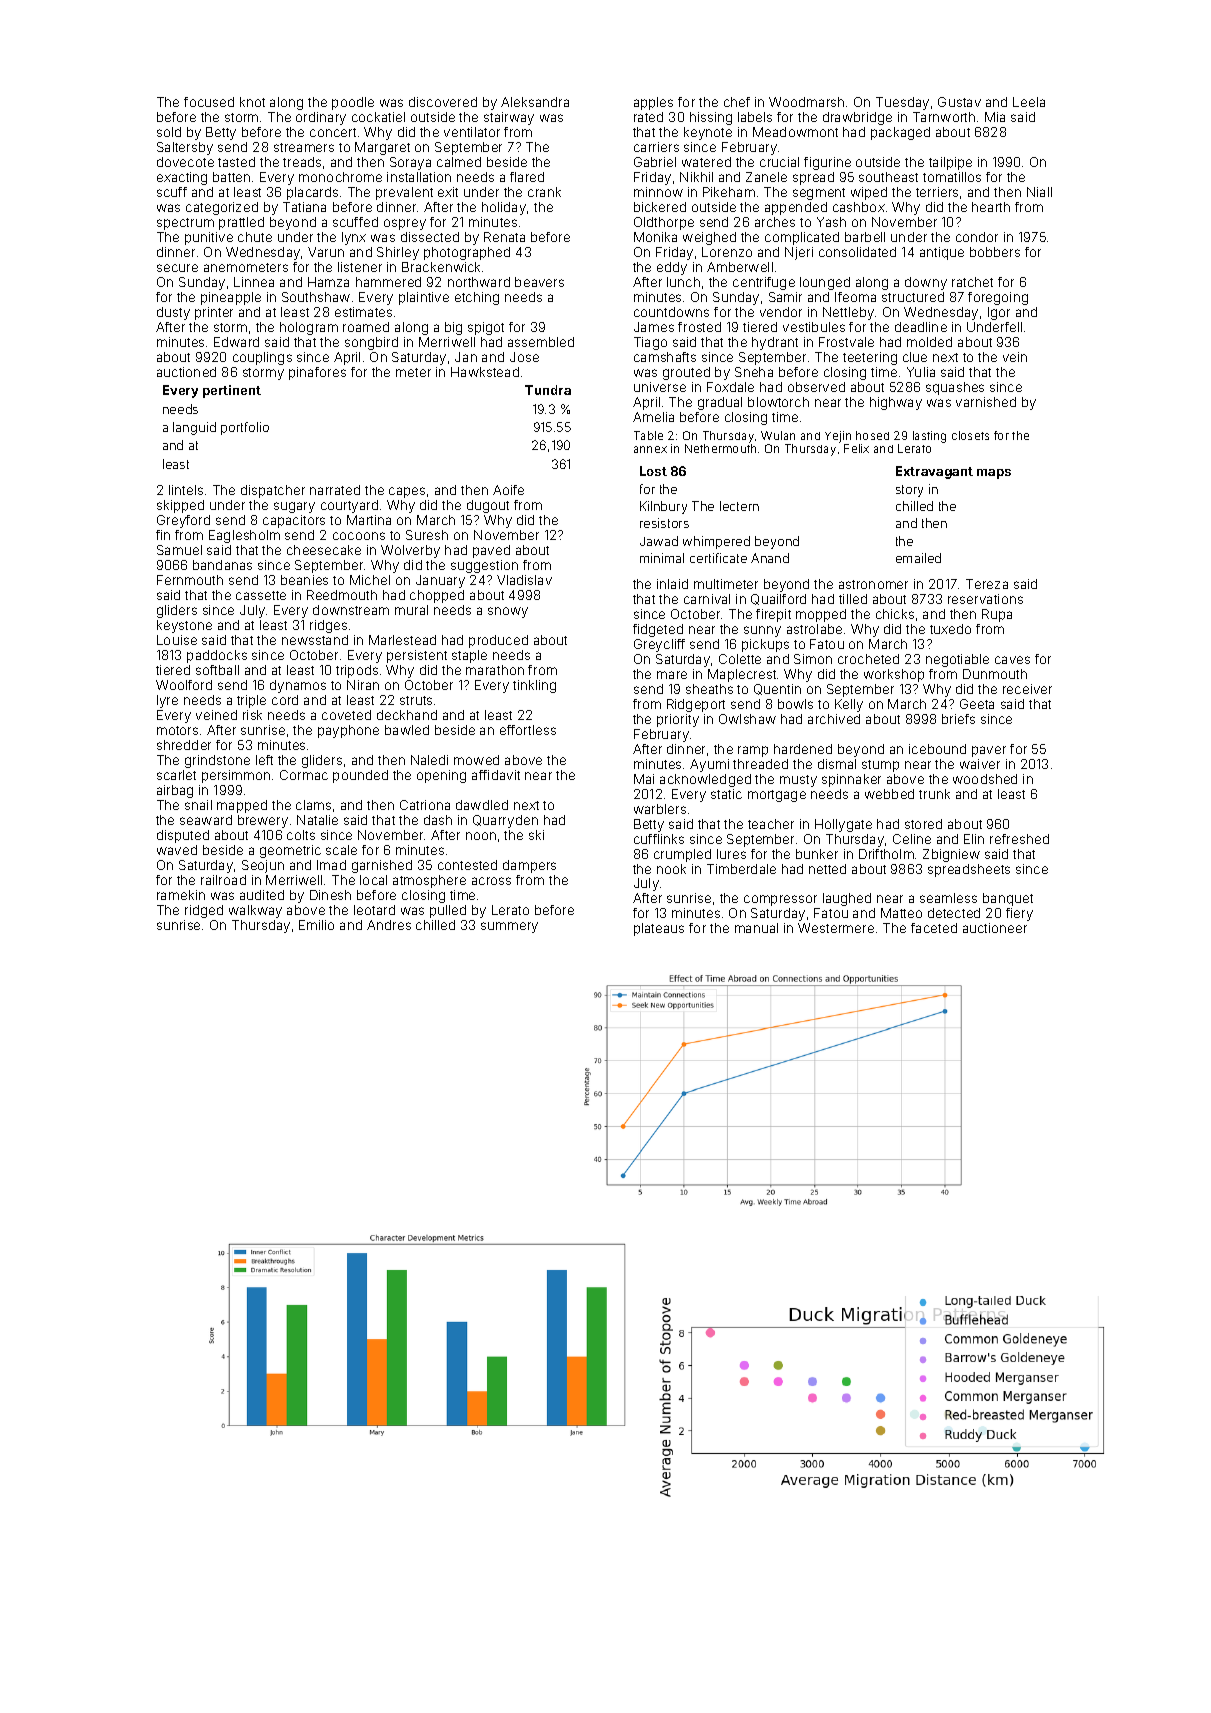  Describe the element at coordinates (407, 492) in the image. I see `capes` at that location.
